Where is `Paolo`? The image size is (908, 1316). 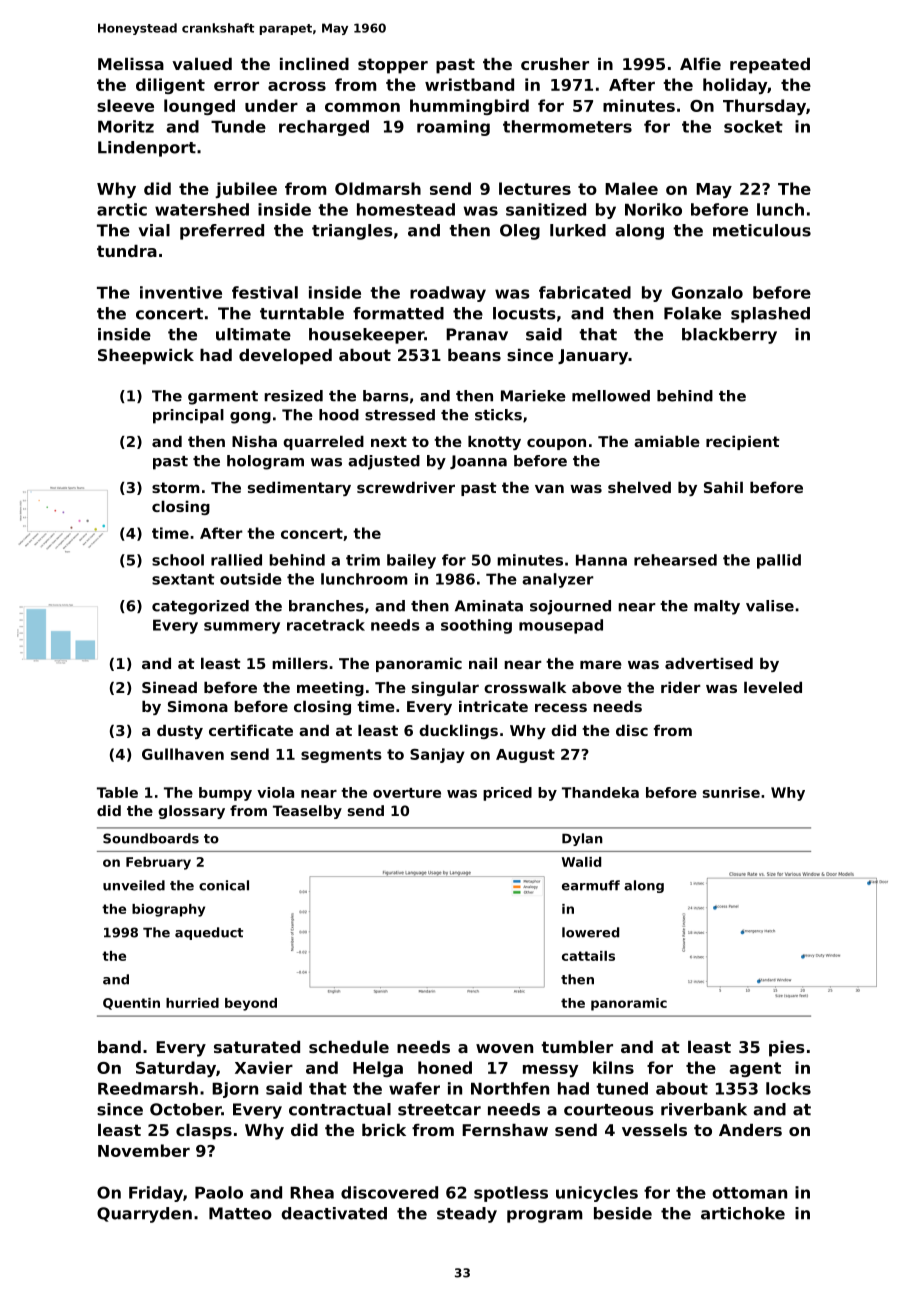 Paolo is located at coordinates (219, 1192).
